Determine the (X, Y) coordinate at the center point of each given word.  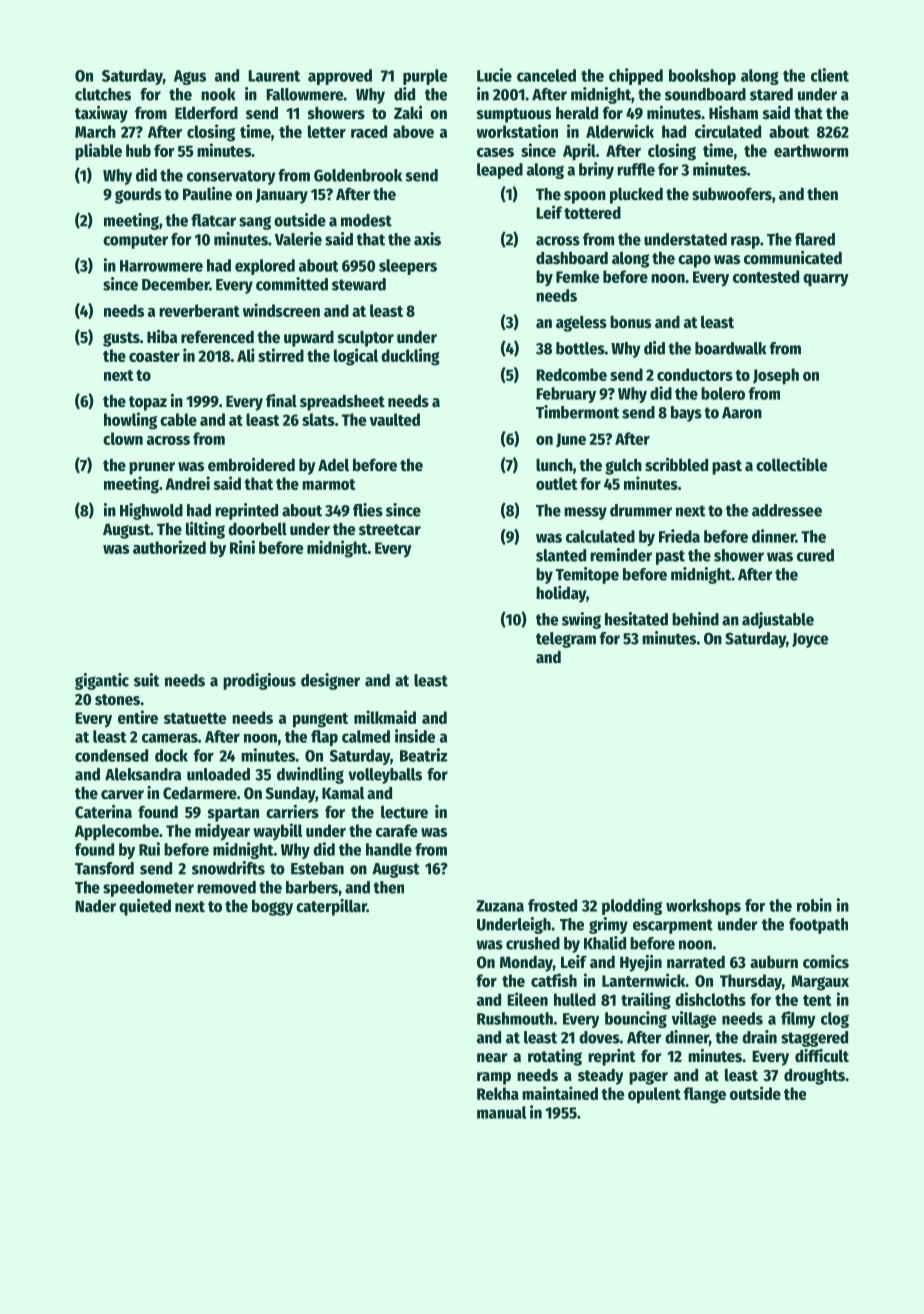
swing (581, 620)
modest (366, 220)
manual (501, 1112)
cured (815, 555)
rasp (745, 242)
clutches (103, 94)
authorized (169, 547)
